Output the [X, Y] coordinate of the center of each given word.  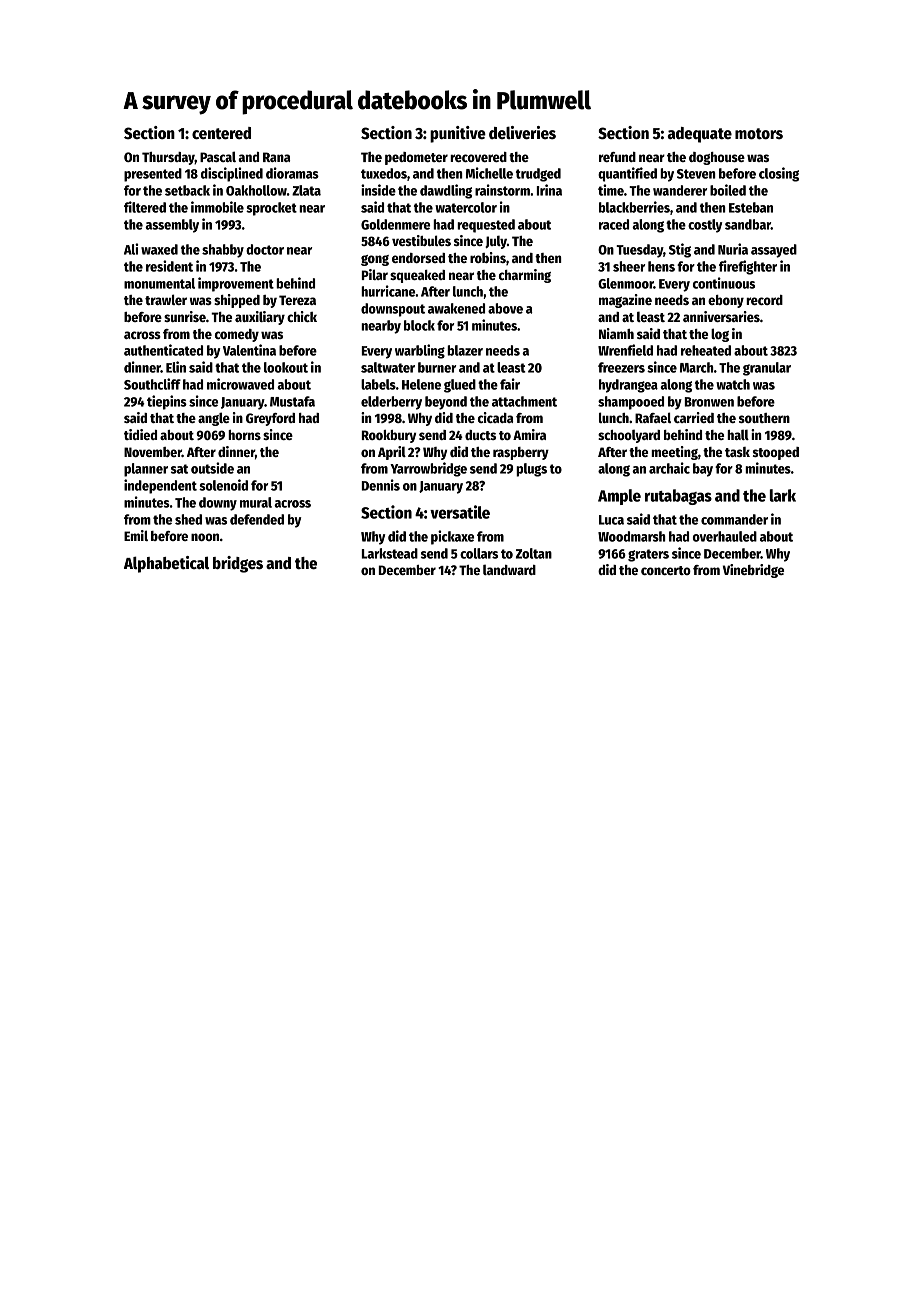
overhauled [725, 536]
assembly [172, 226]
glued [460, 386]
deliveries [522, 133]
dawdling [446, 191]
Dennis [381, 485]
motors [759, 134]
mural [256, 502]
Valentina [249, 350]
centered [221, 133]
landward [509, 569]
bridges [238, 564]
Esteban [751, 207]
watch [733, 384]
